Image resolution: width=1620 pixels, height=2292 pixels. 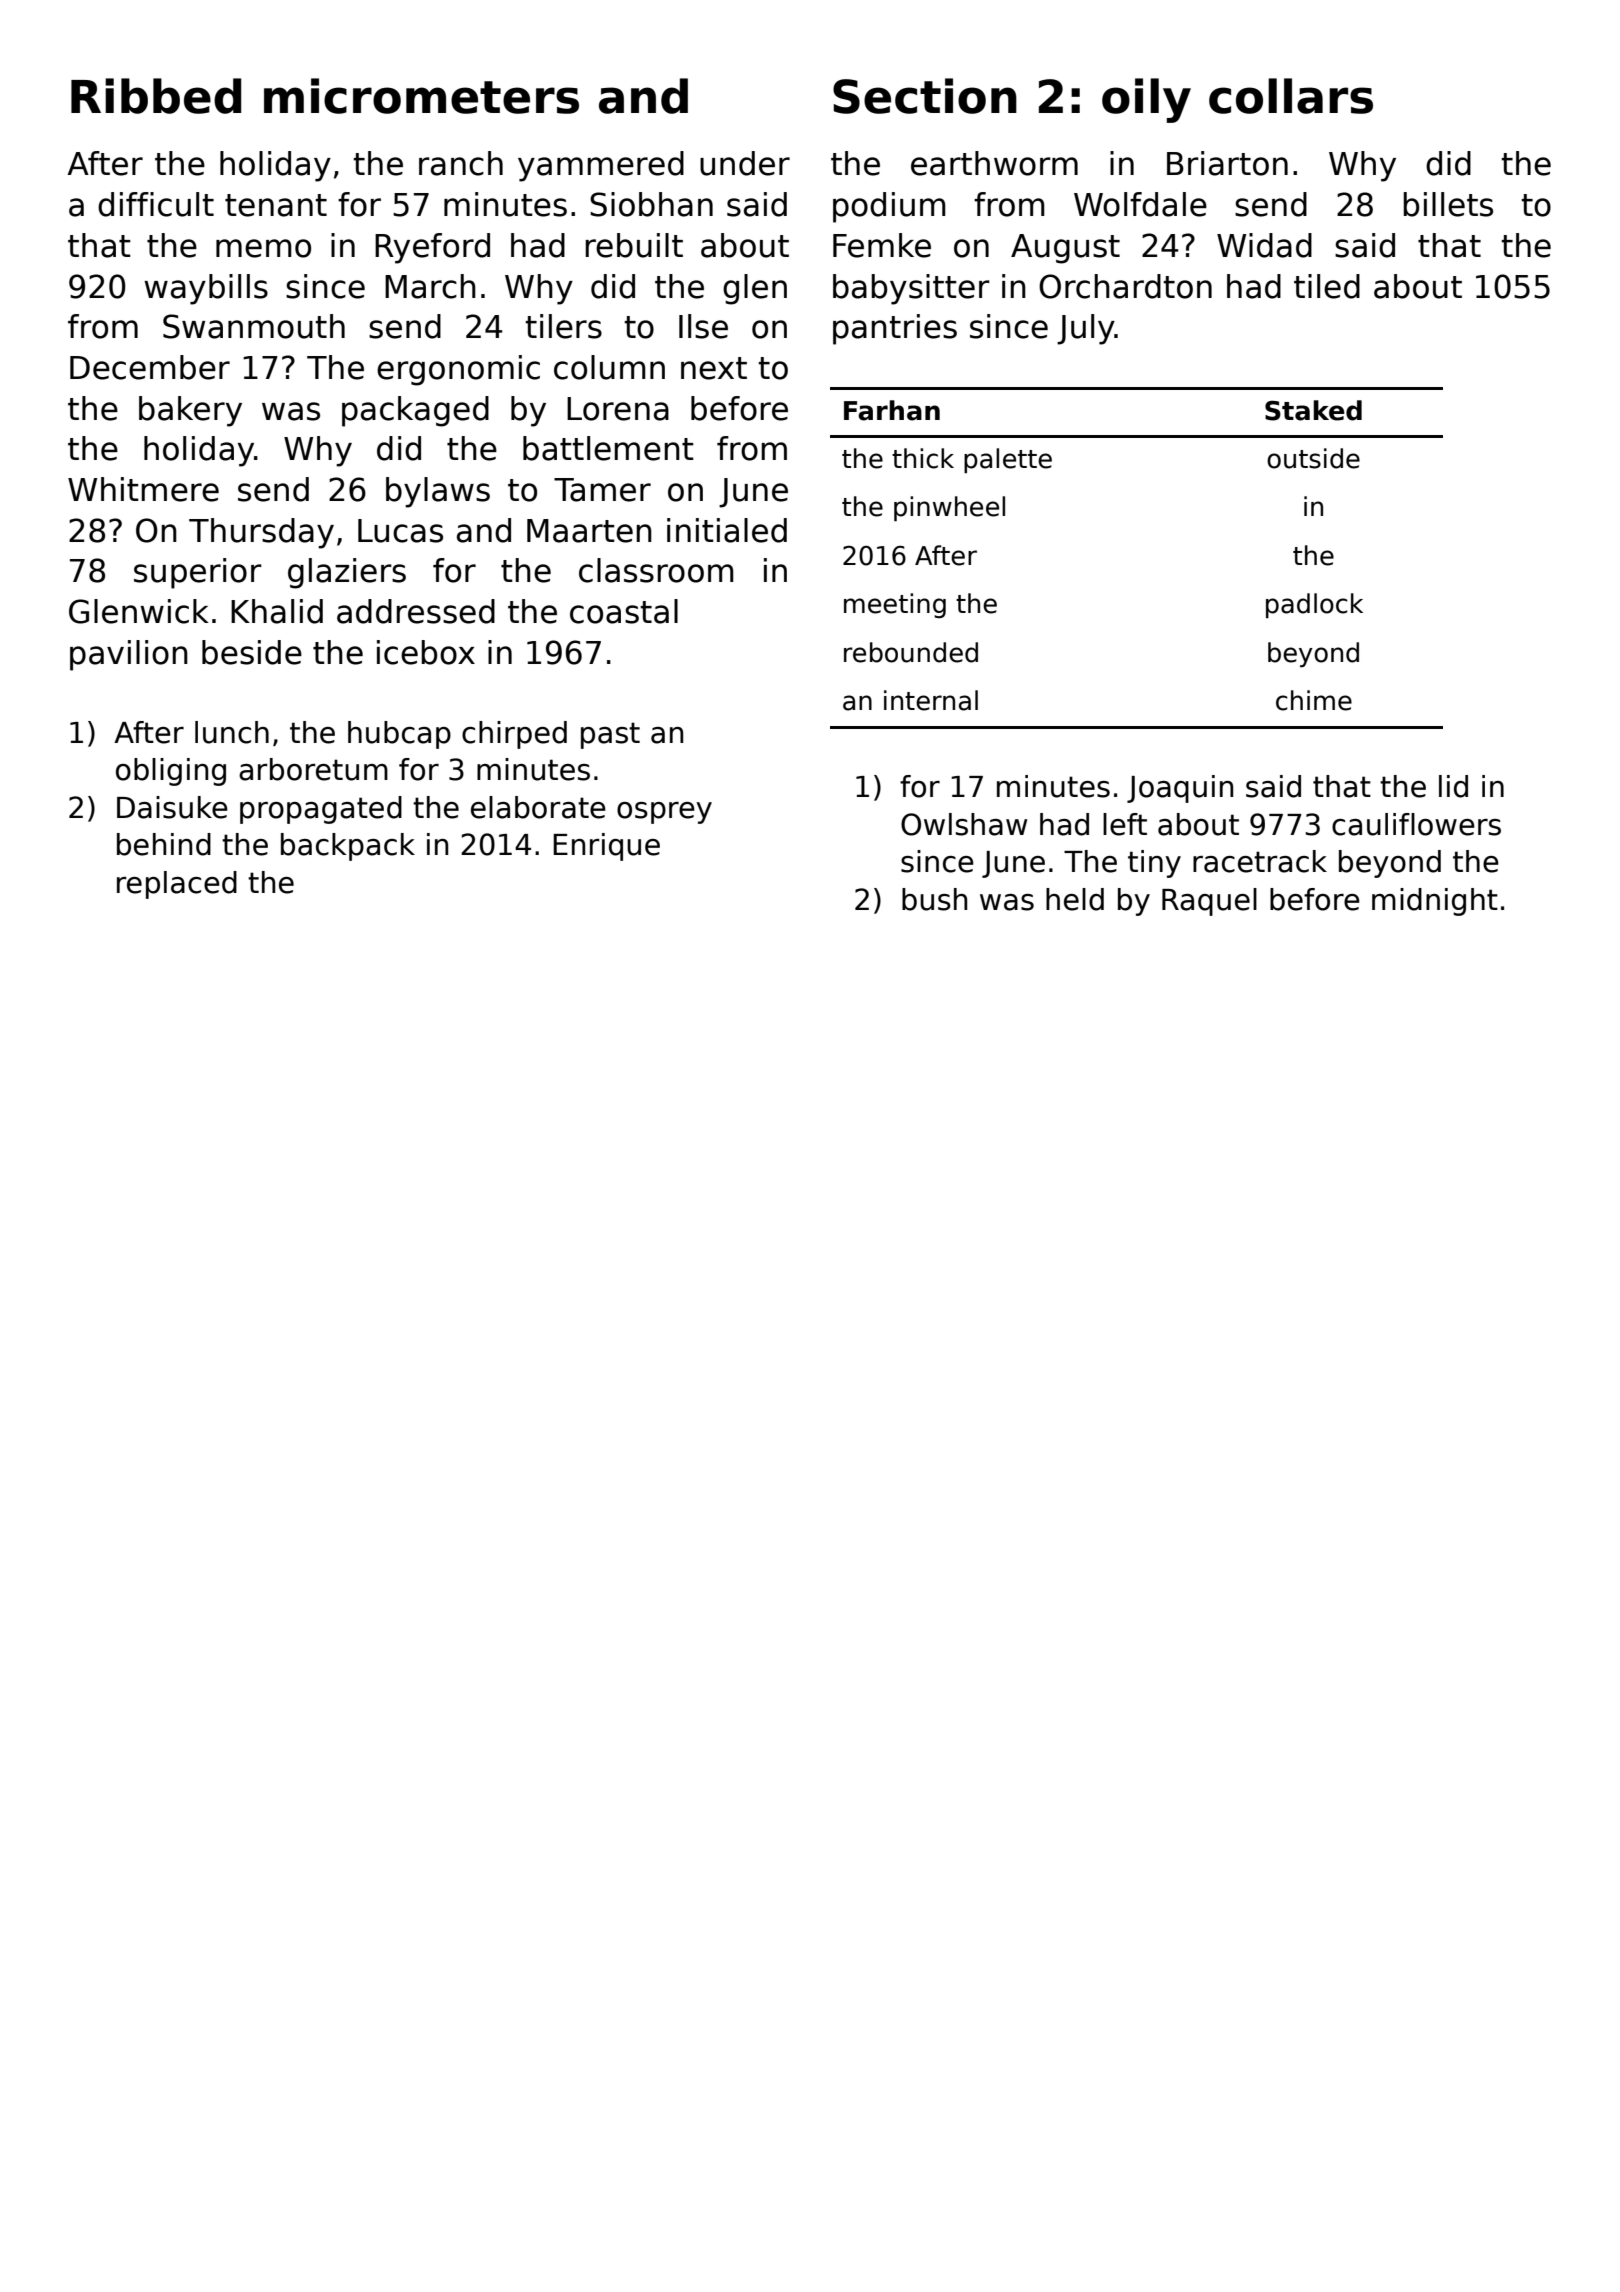 What do you see at coordinates (1314, 700) in the document?
I see `chime` at bounding box center [1314, 700].
